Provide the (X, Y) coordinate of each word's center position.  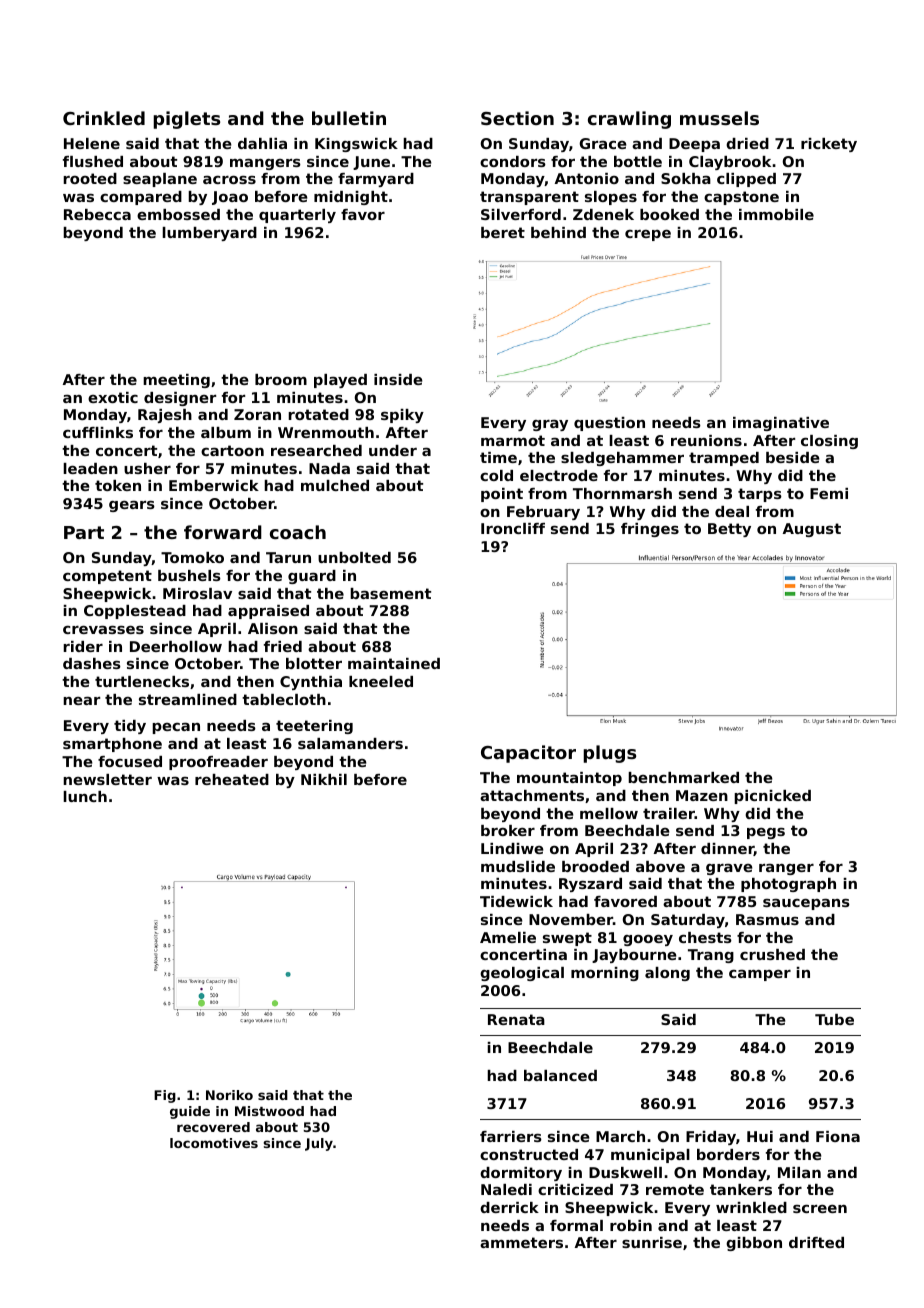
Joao (230, 198)
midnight (351, 198)
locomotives (214, 1143)
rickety (829, 145)
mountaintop (569, 779)
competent (107, 577)
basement (390, 593)
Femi (829, 493)
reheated (232, 779)
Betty (729, 530)
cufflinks (98, 432)
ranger (786, 869)
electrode (559, 475)
